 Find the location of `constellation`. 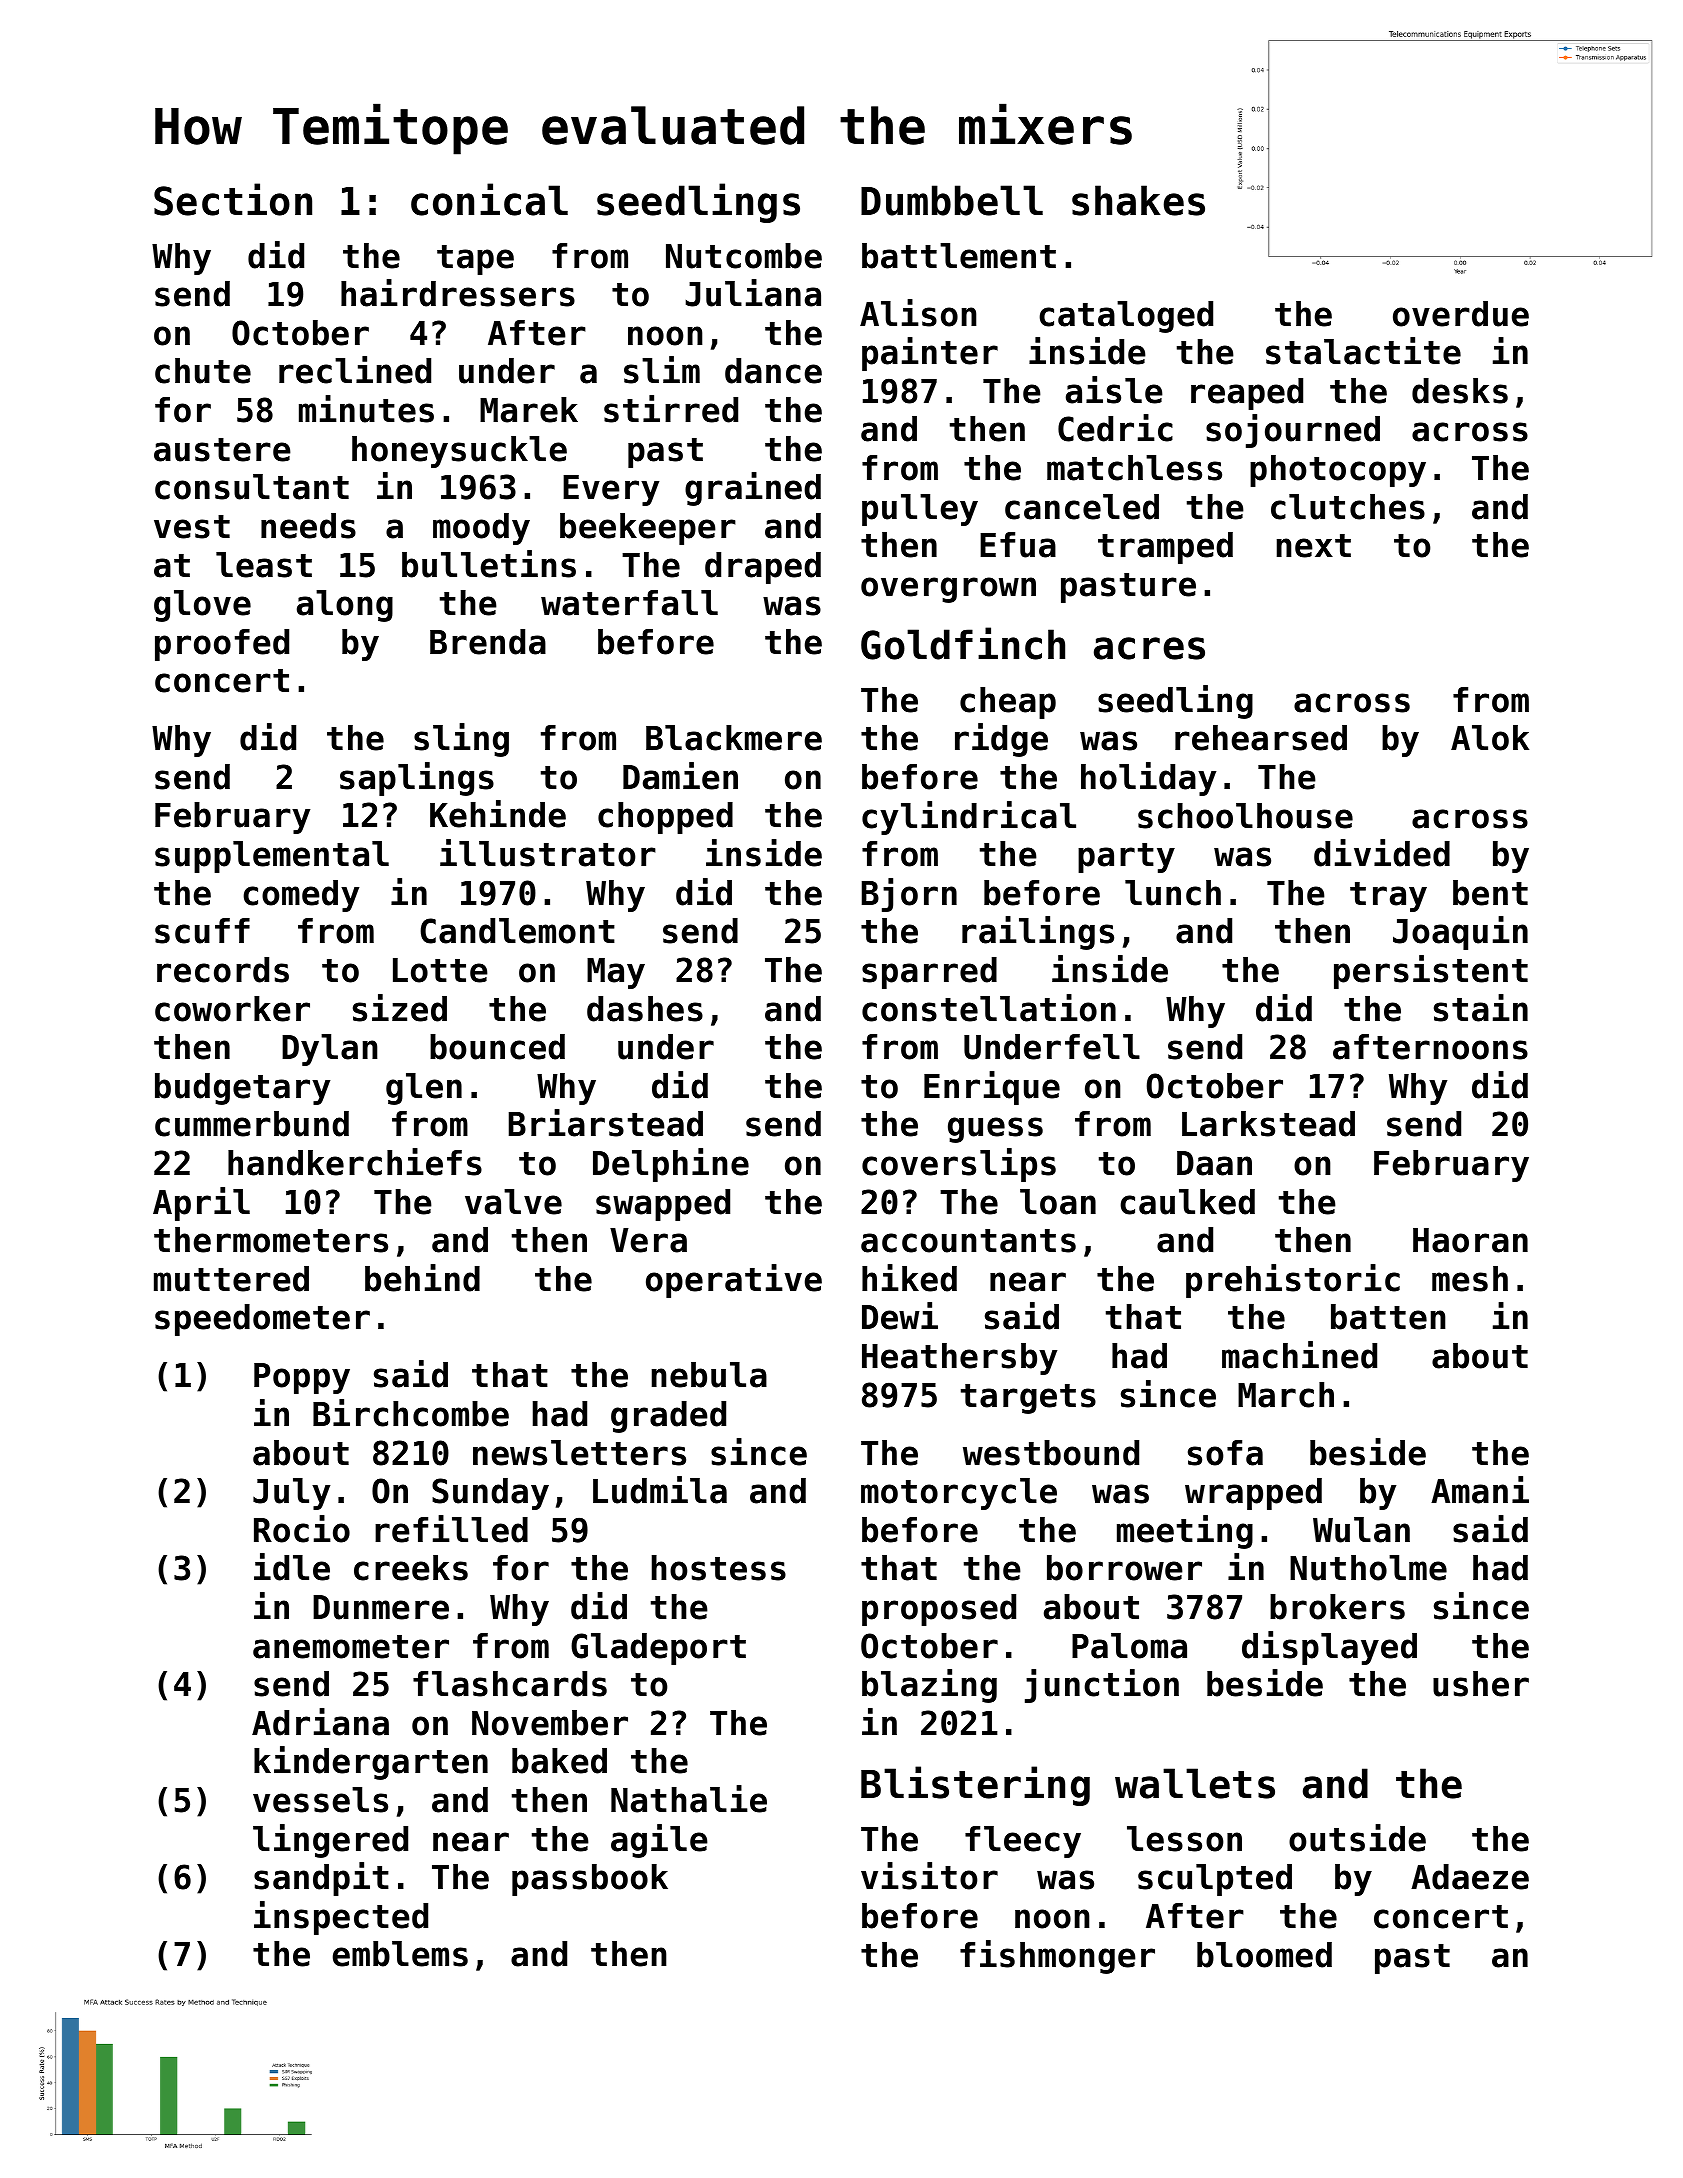

constellation is located at coordinates (989, 1008).
